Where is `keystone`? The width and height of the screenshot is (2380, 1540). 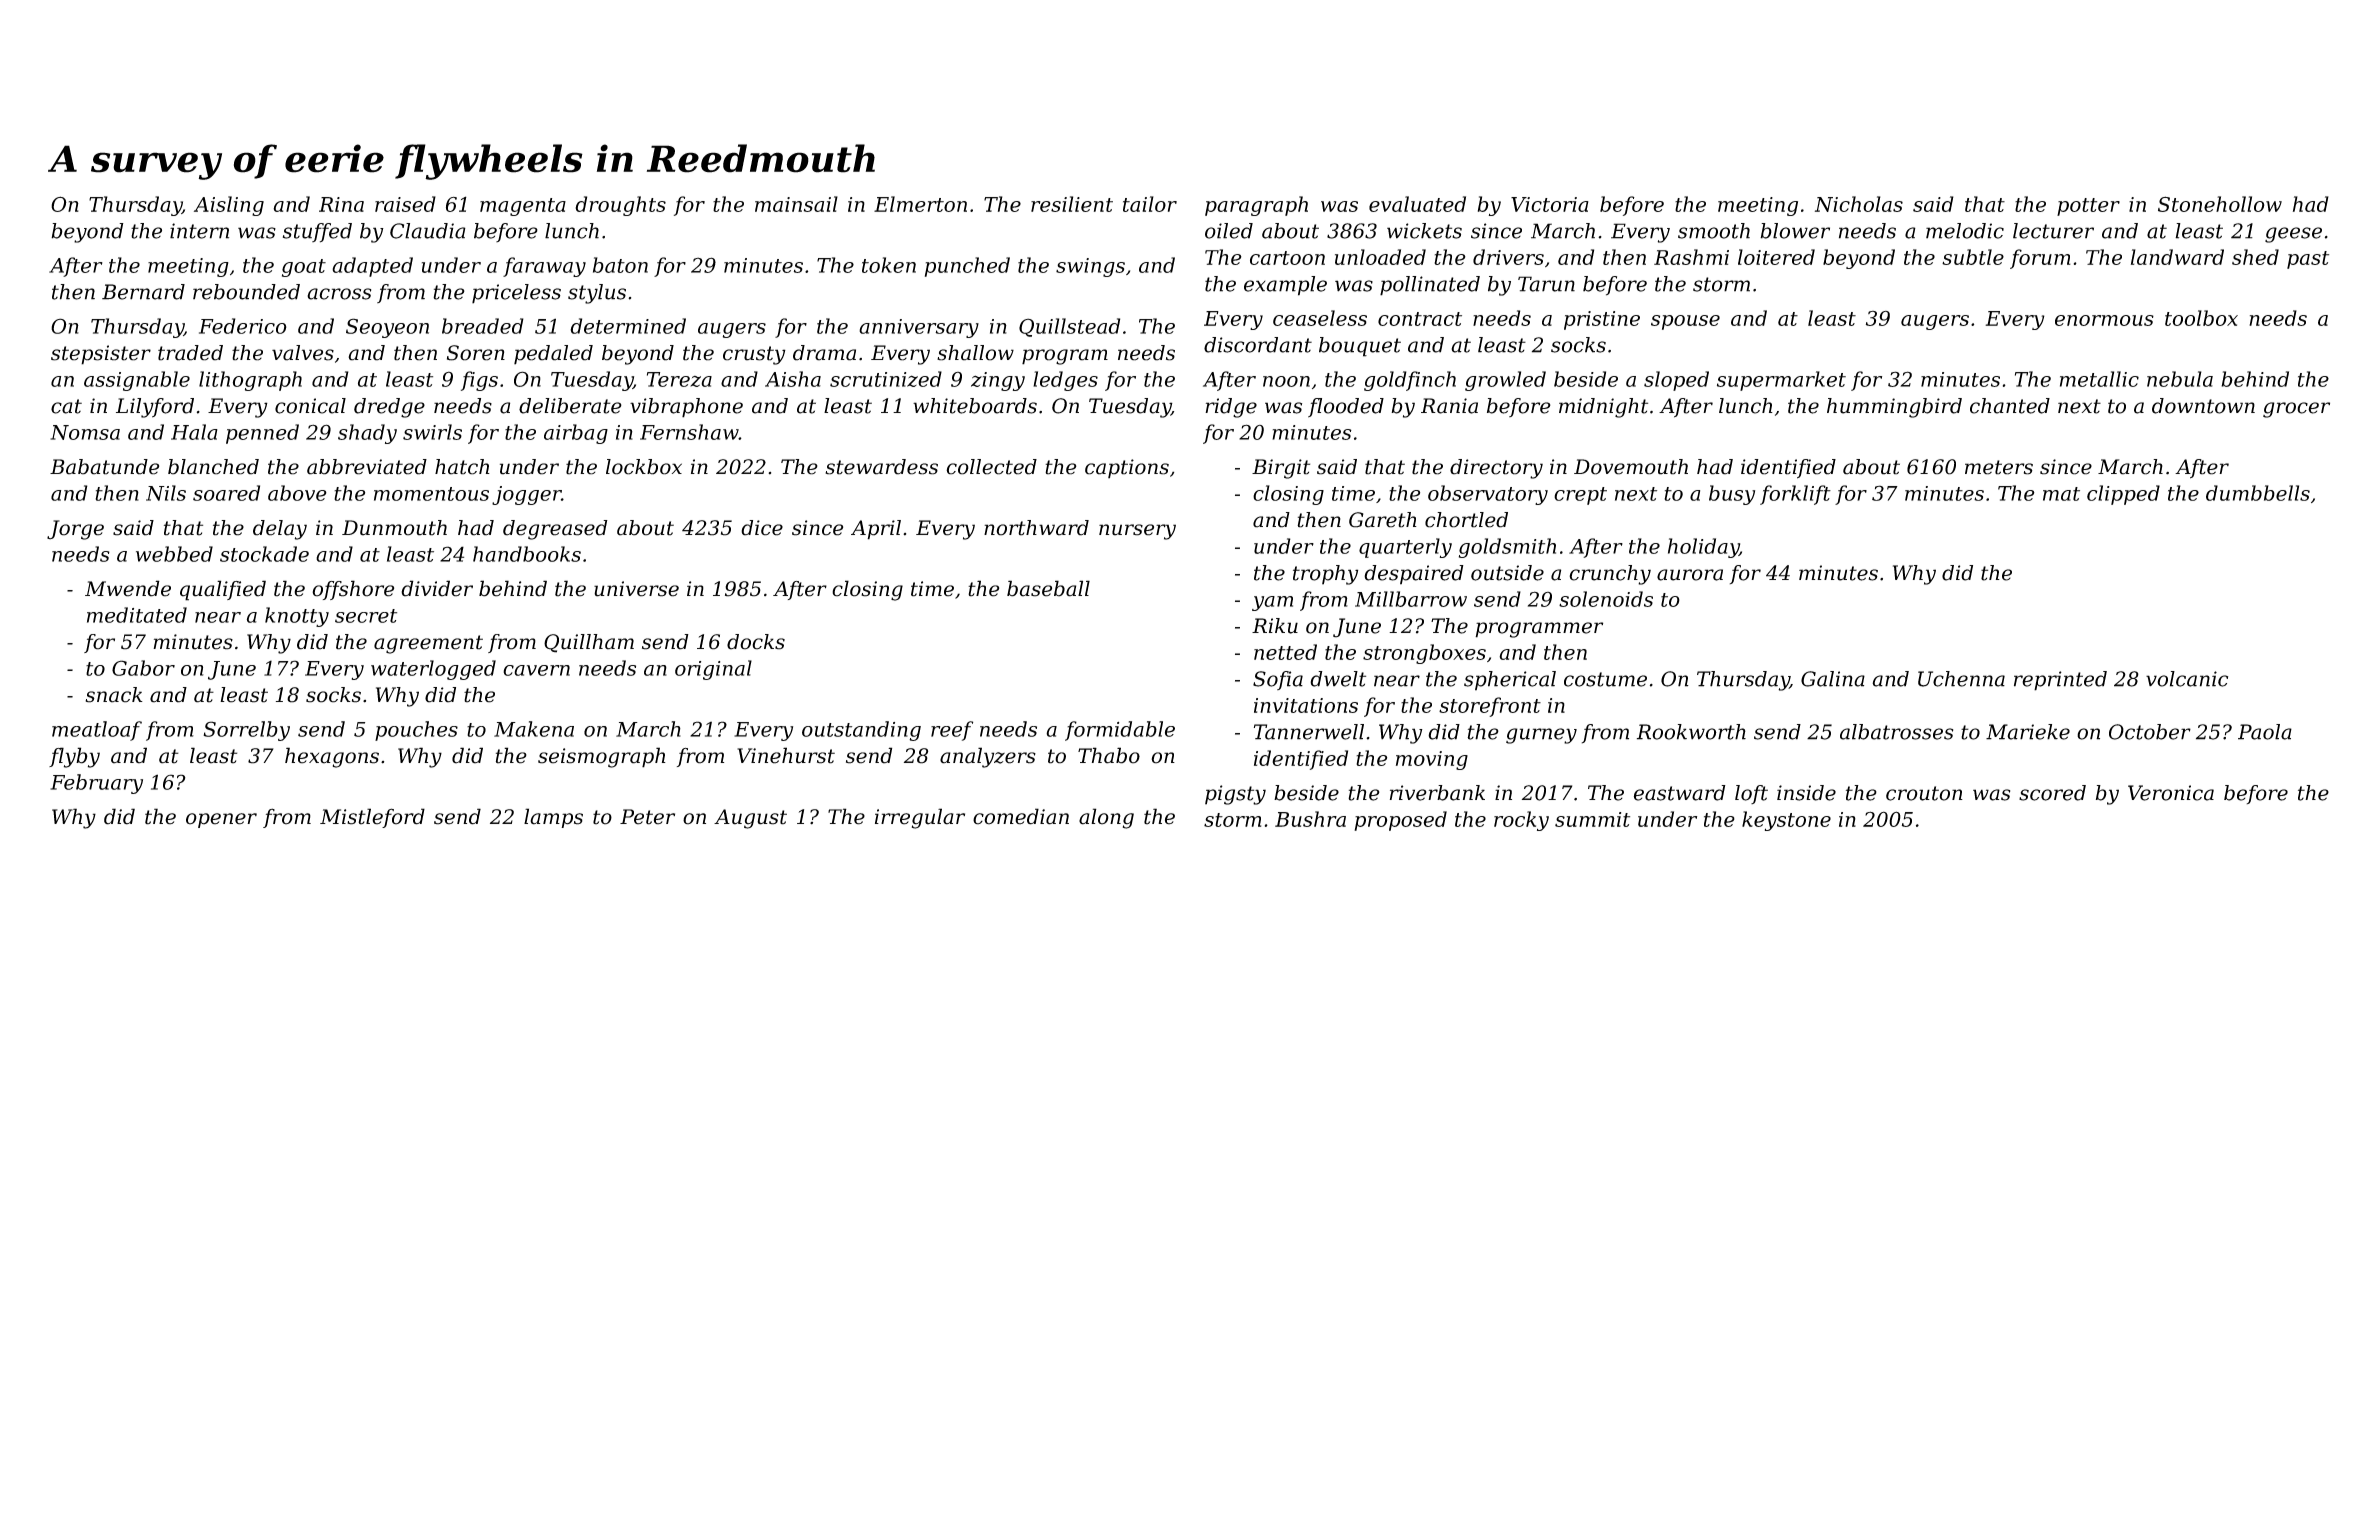
keystone is located at coordinates (1786, 821).
